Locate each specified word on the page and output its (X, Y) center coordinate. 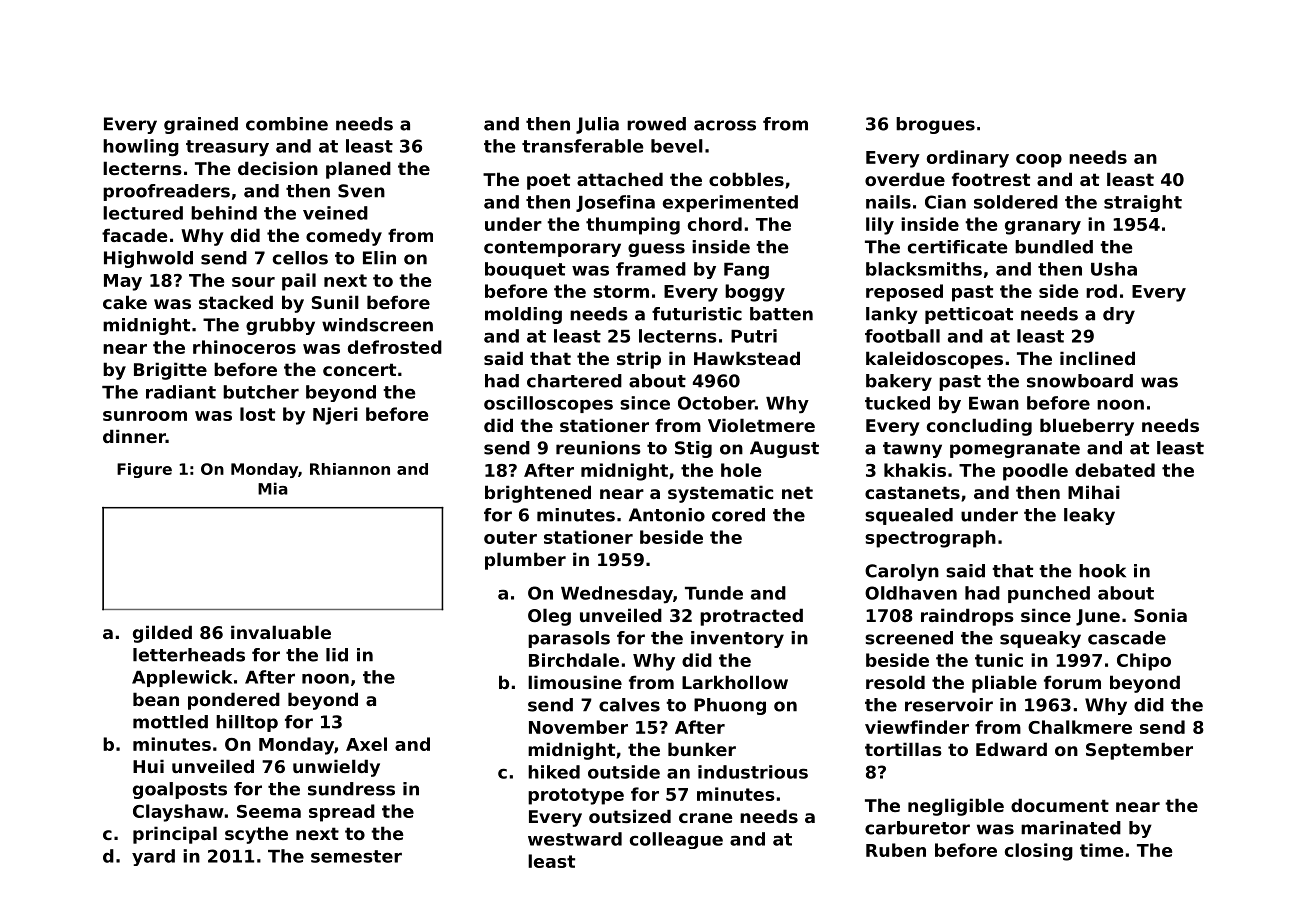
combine (287, 124)
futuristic (697, 314)
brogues (935, 125)
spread (342, 813)
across (725, 125)
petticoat (969, 315)
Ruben (896, 850)
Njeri (335, 416)
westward (575, 839)
